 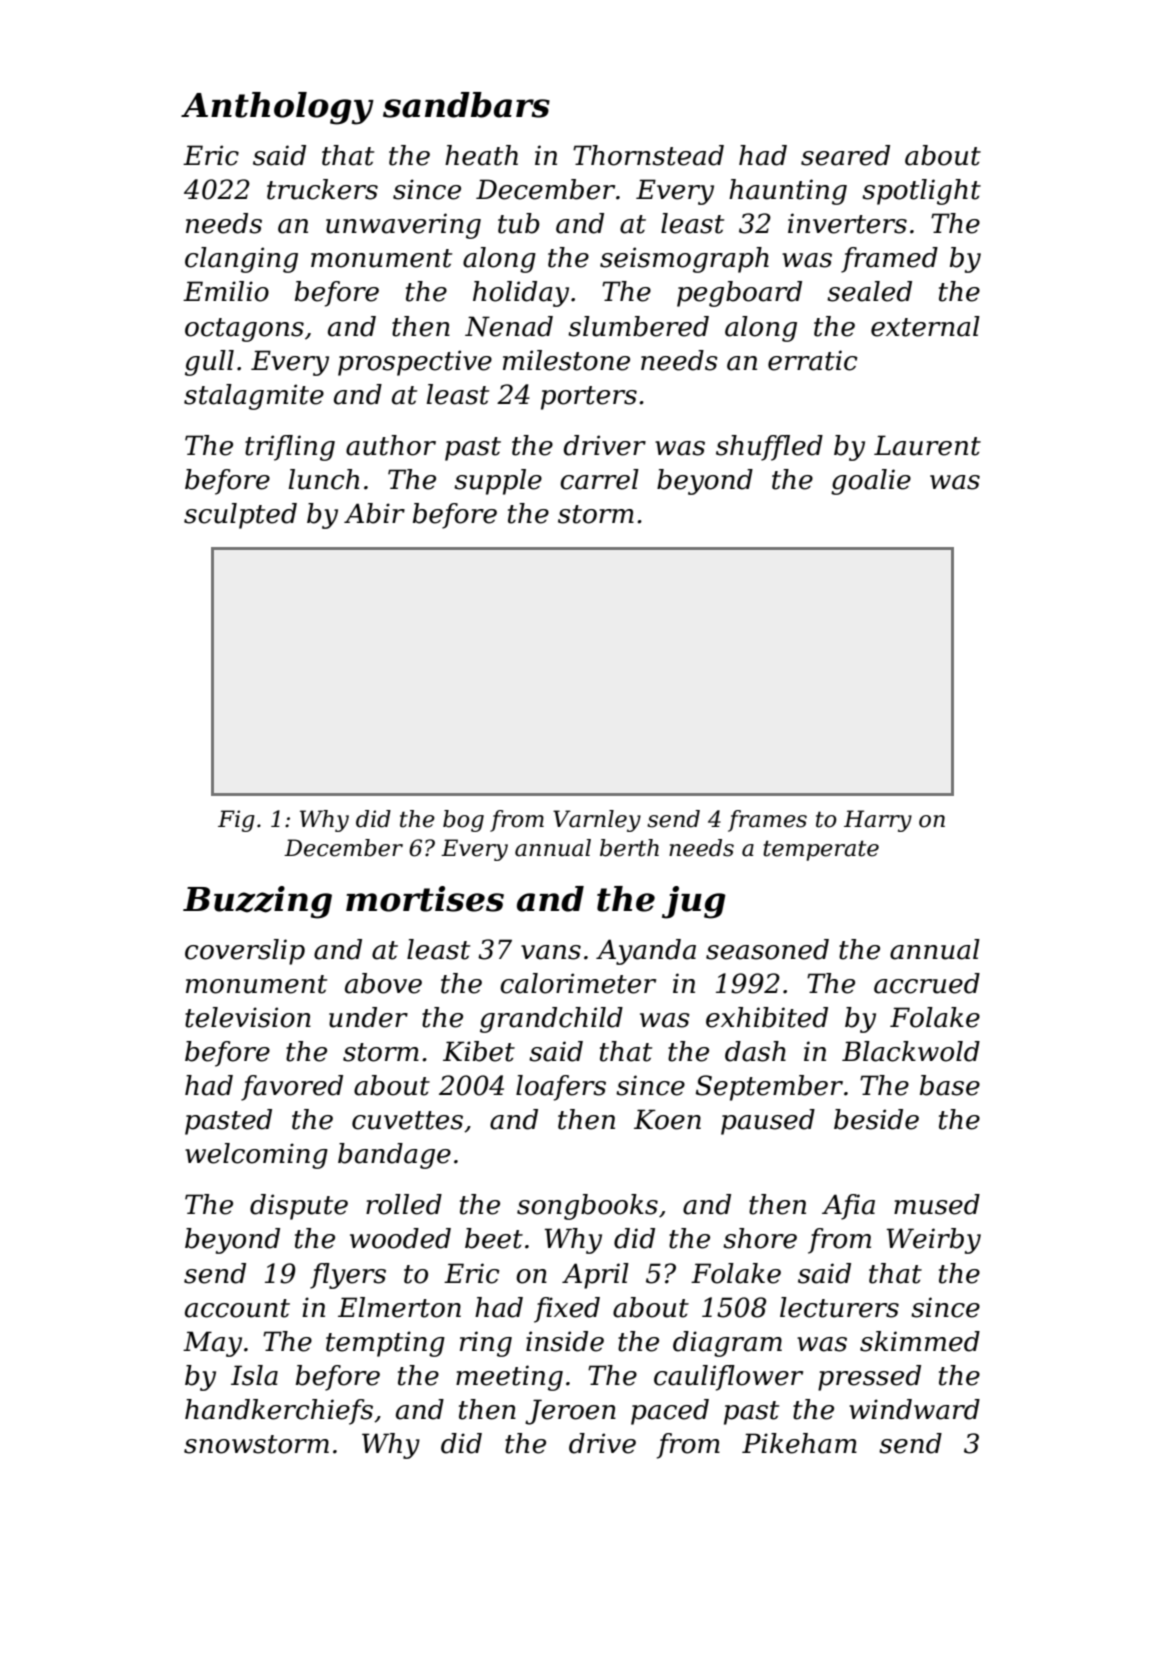 I want to click on above, so click(x=383, y=983).
